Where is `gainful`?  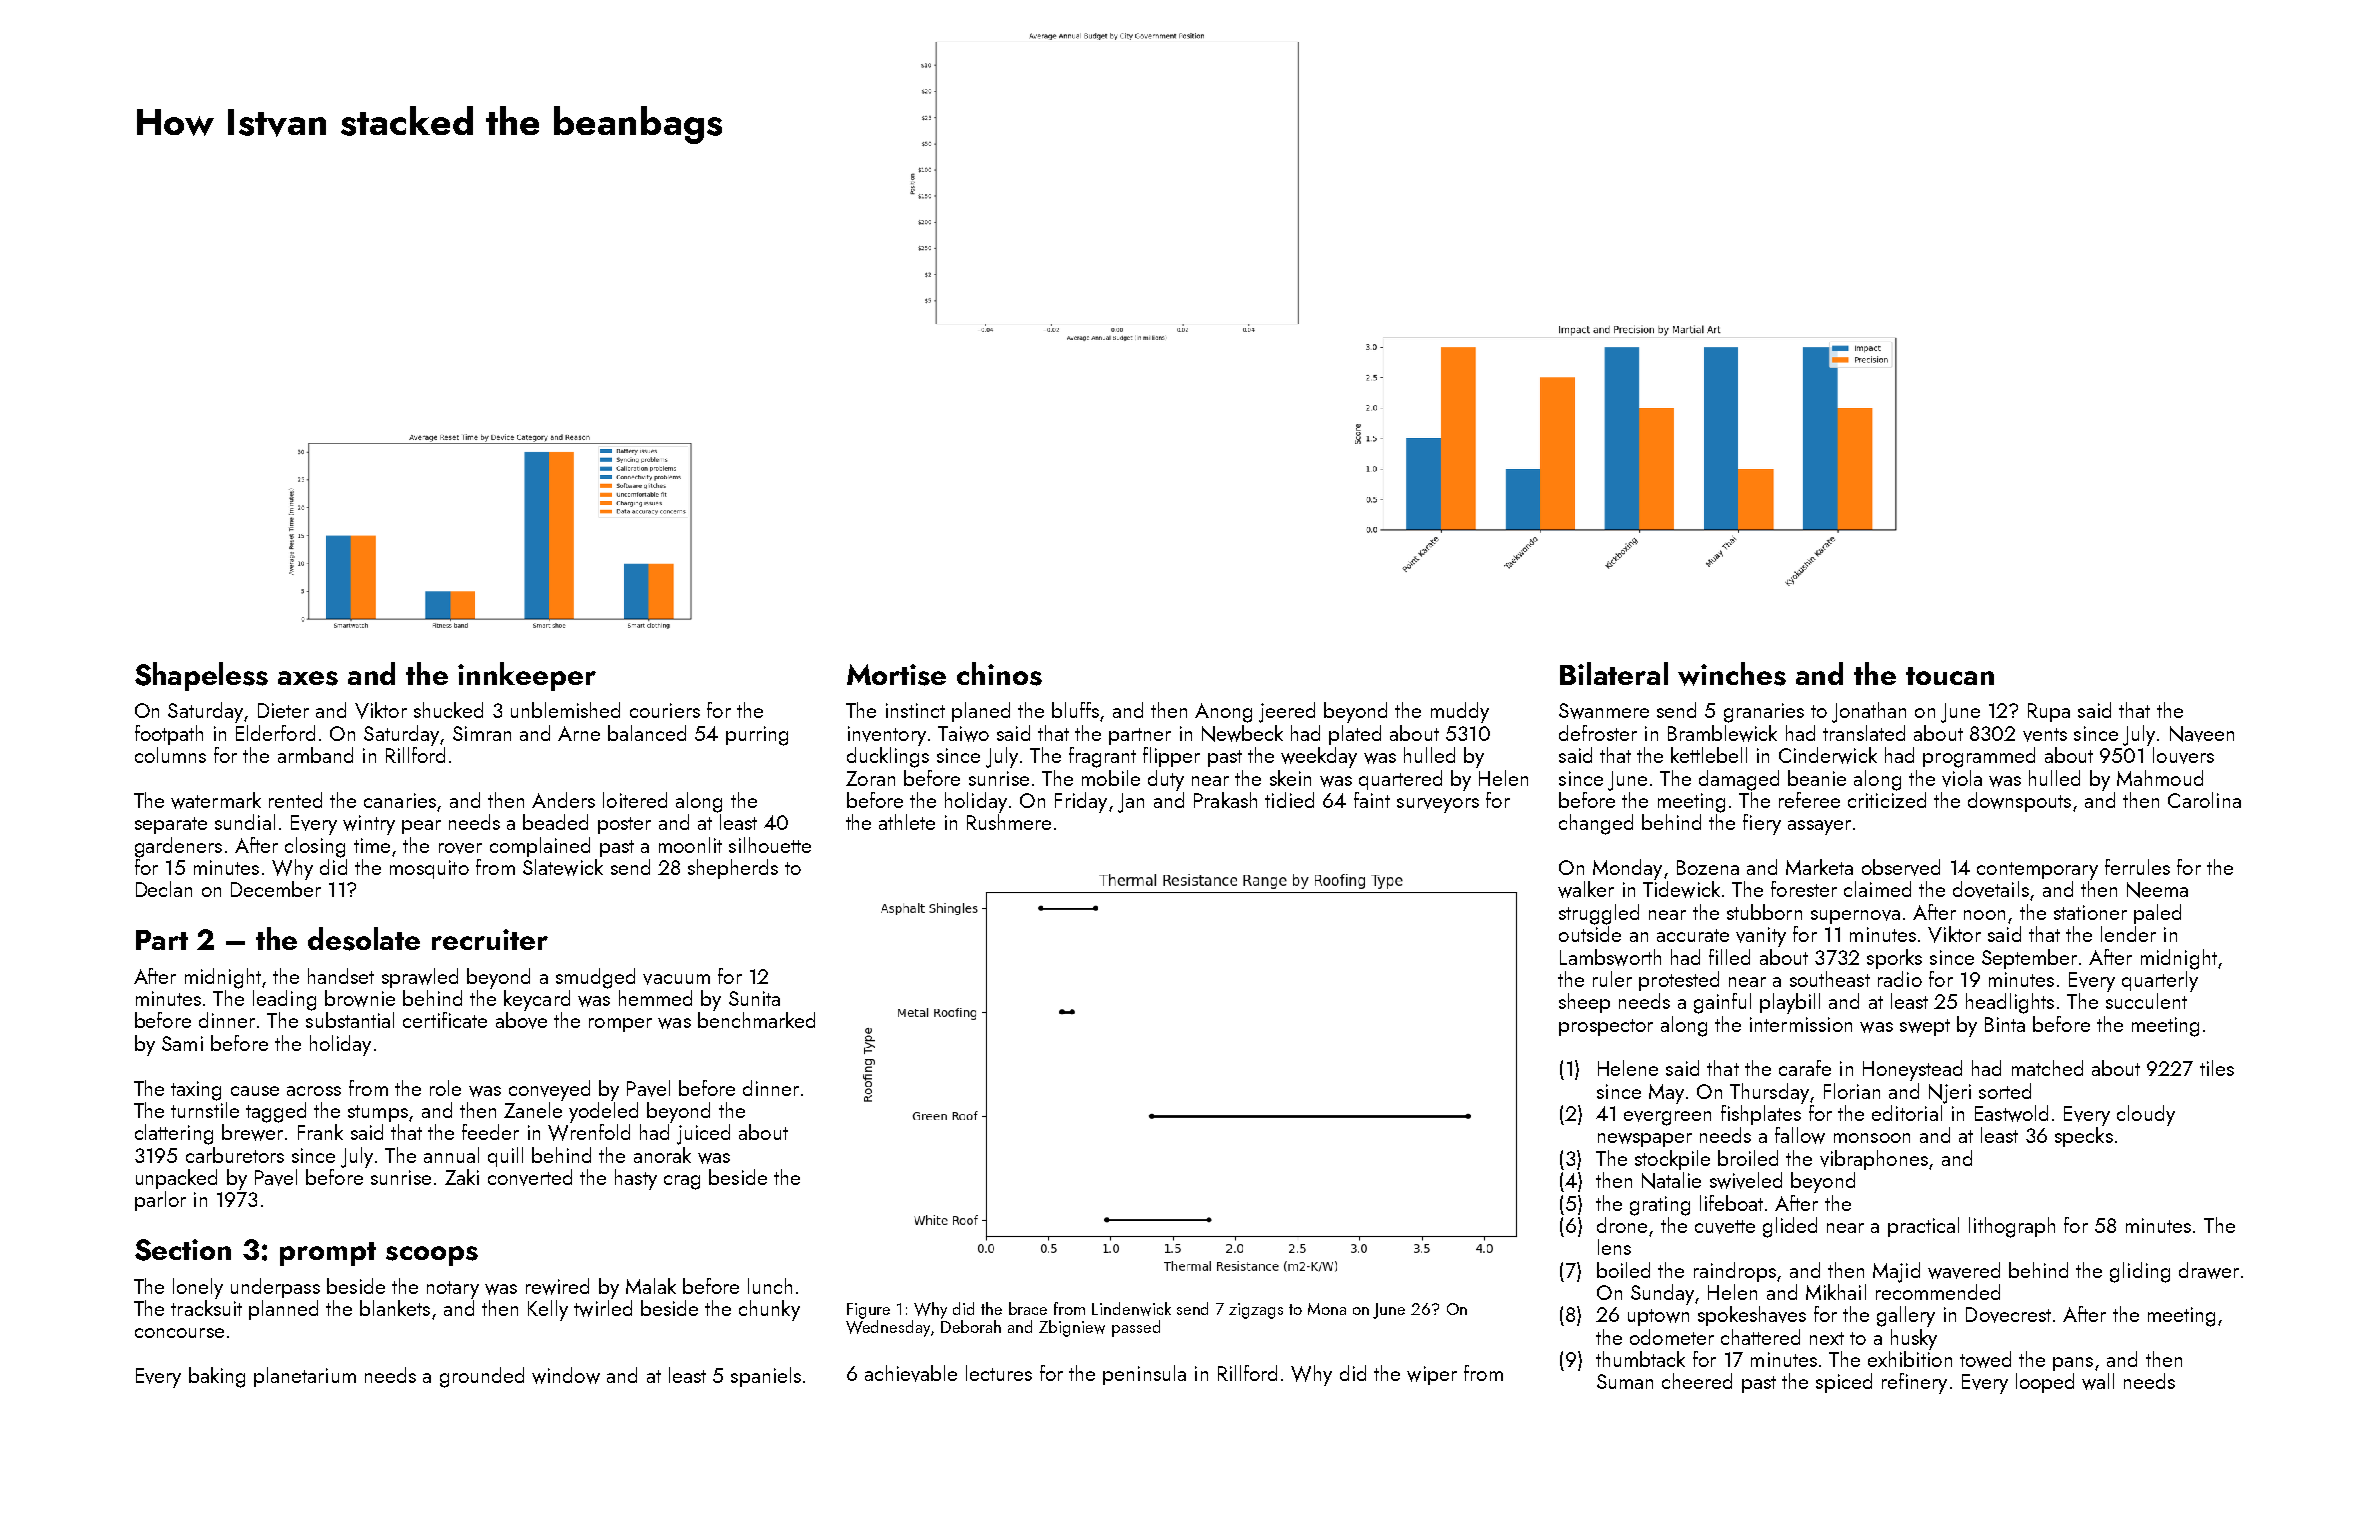 gainful is located at coordinates (1722, 1003).
